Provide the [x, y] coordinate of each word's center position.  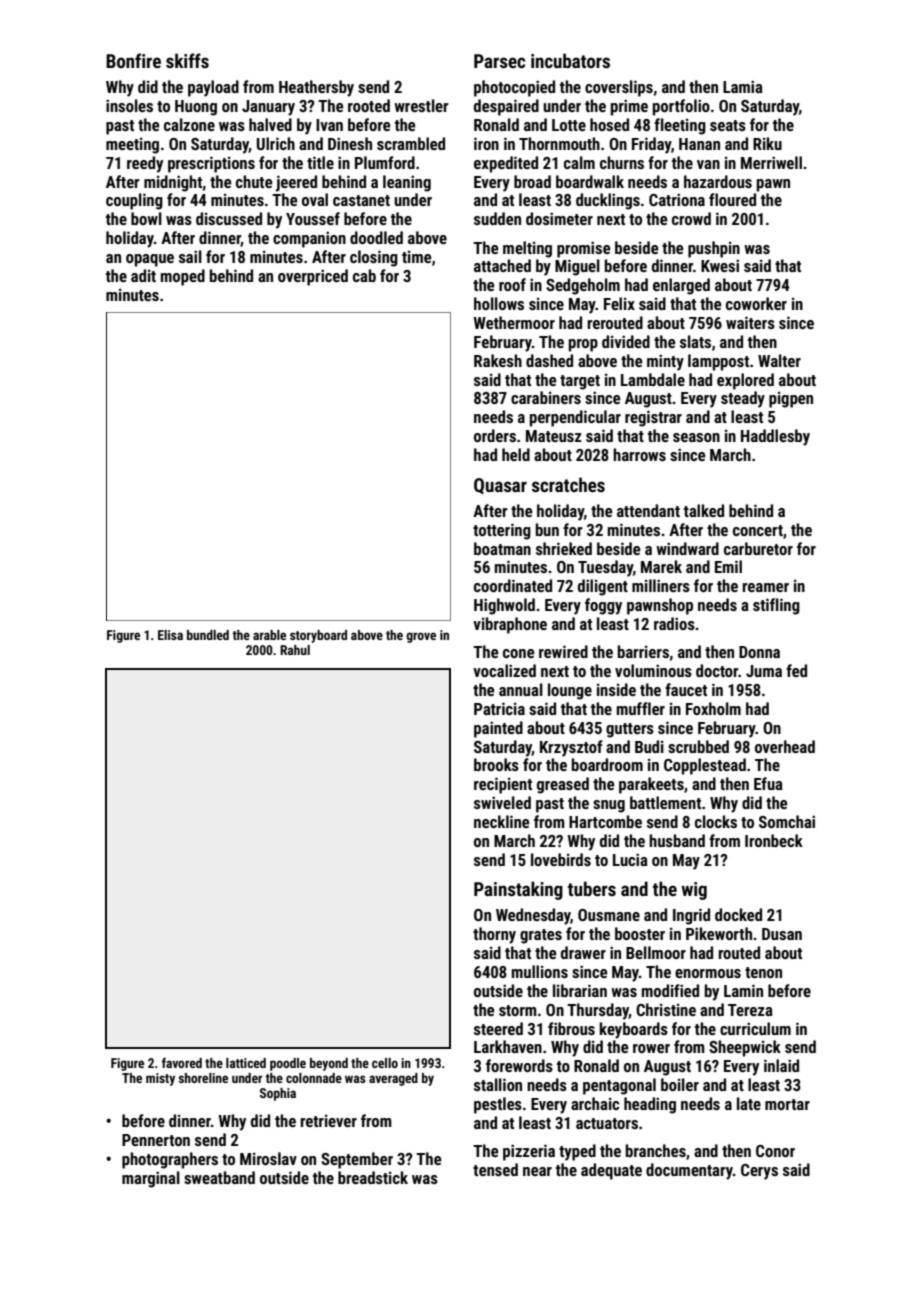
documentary [689, 1171]
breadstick [373, 1177]
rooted [369, 105]
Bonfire [133, 60]
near [537, 1171]
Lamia [743, 86]
